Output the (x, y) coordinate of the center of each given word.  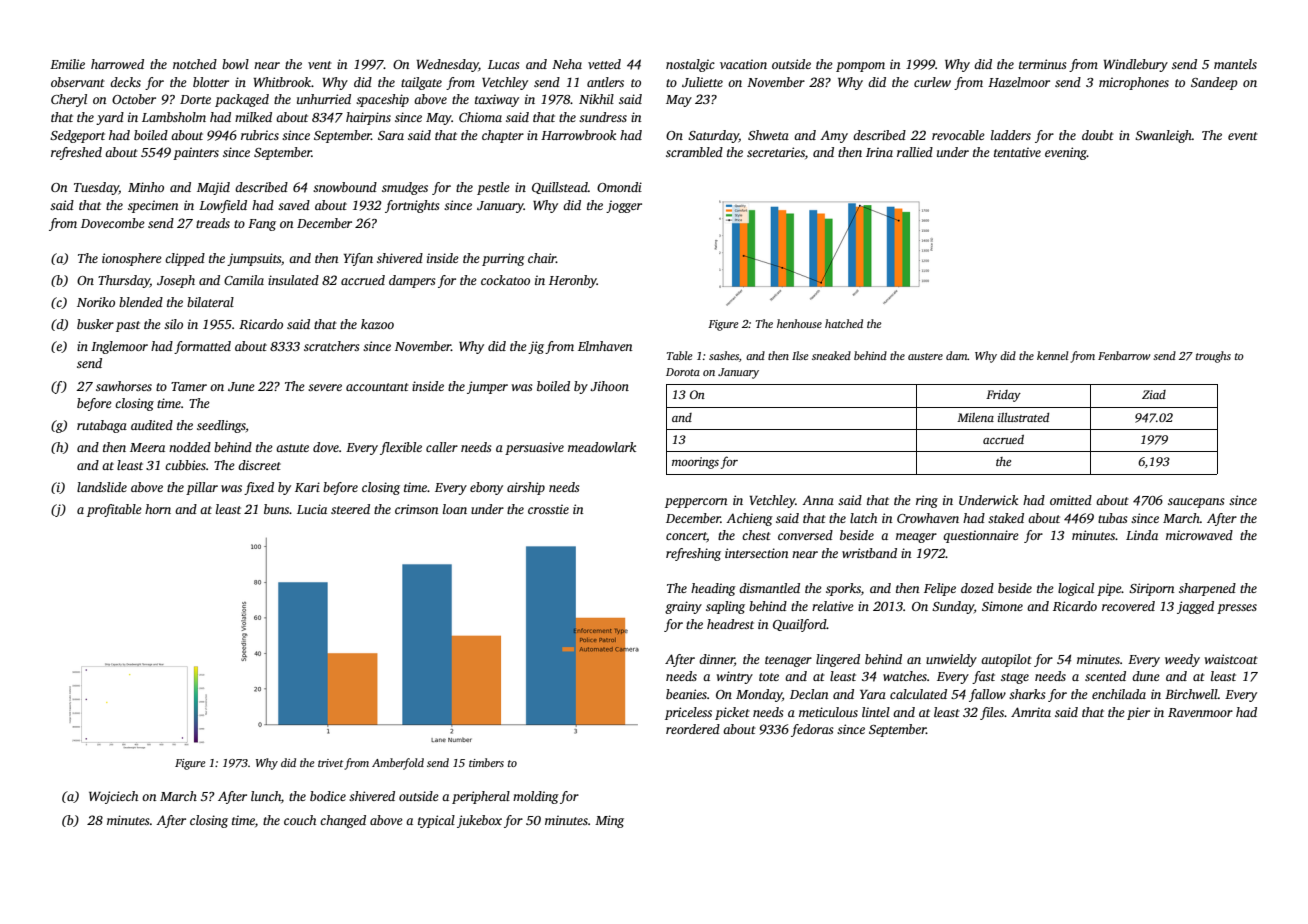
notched (195, 64)
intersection (756, 553)
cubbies (185, 465)
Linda (1142, 535)
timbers (486, 762)
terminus (1043, 64)
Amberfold (398, 764)
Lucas (504, 64)
